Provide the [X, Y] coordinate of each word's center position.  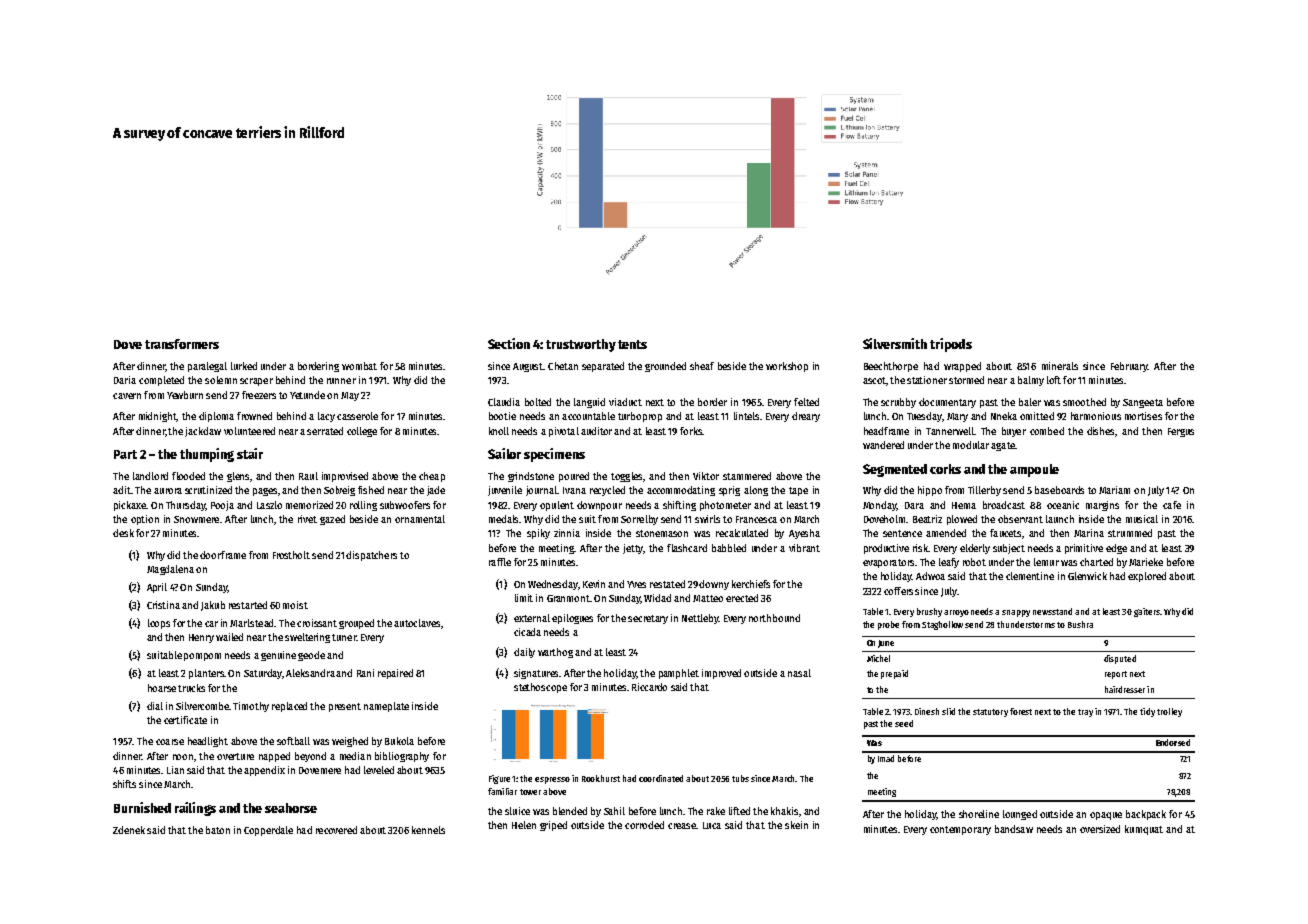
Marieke [1146, 562]
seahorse [291, 808]
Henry [201, 638]
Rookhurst [601, 778]
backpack [1146, 815]
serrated [325, 431]
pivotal [564, 432]
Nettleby [700, 619]
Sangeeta [1143, 403]
